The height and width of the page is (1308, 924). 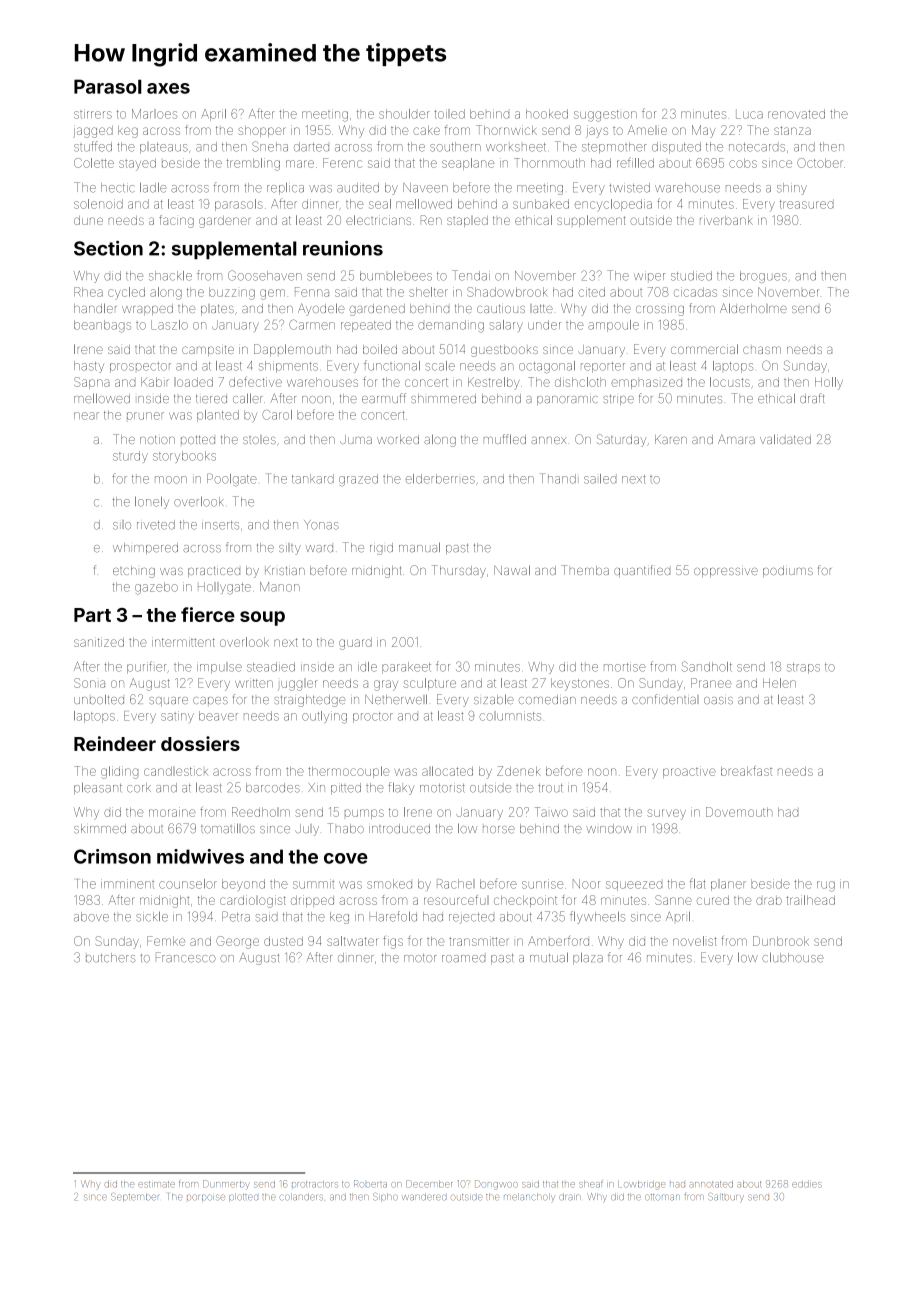 What do you see at coordinates (156, 588) in the page?
I see `gazebo` at bounding box center [156, 588].
